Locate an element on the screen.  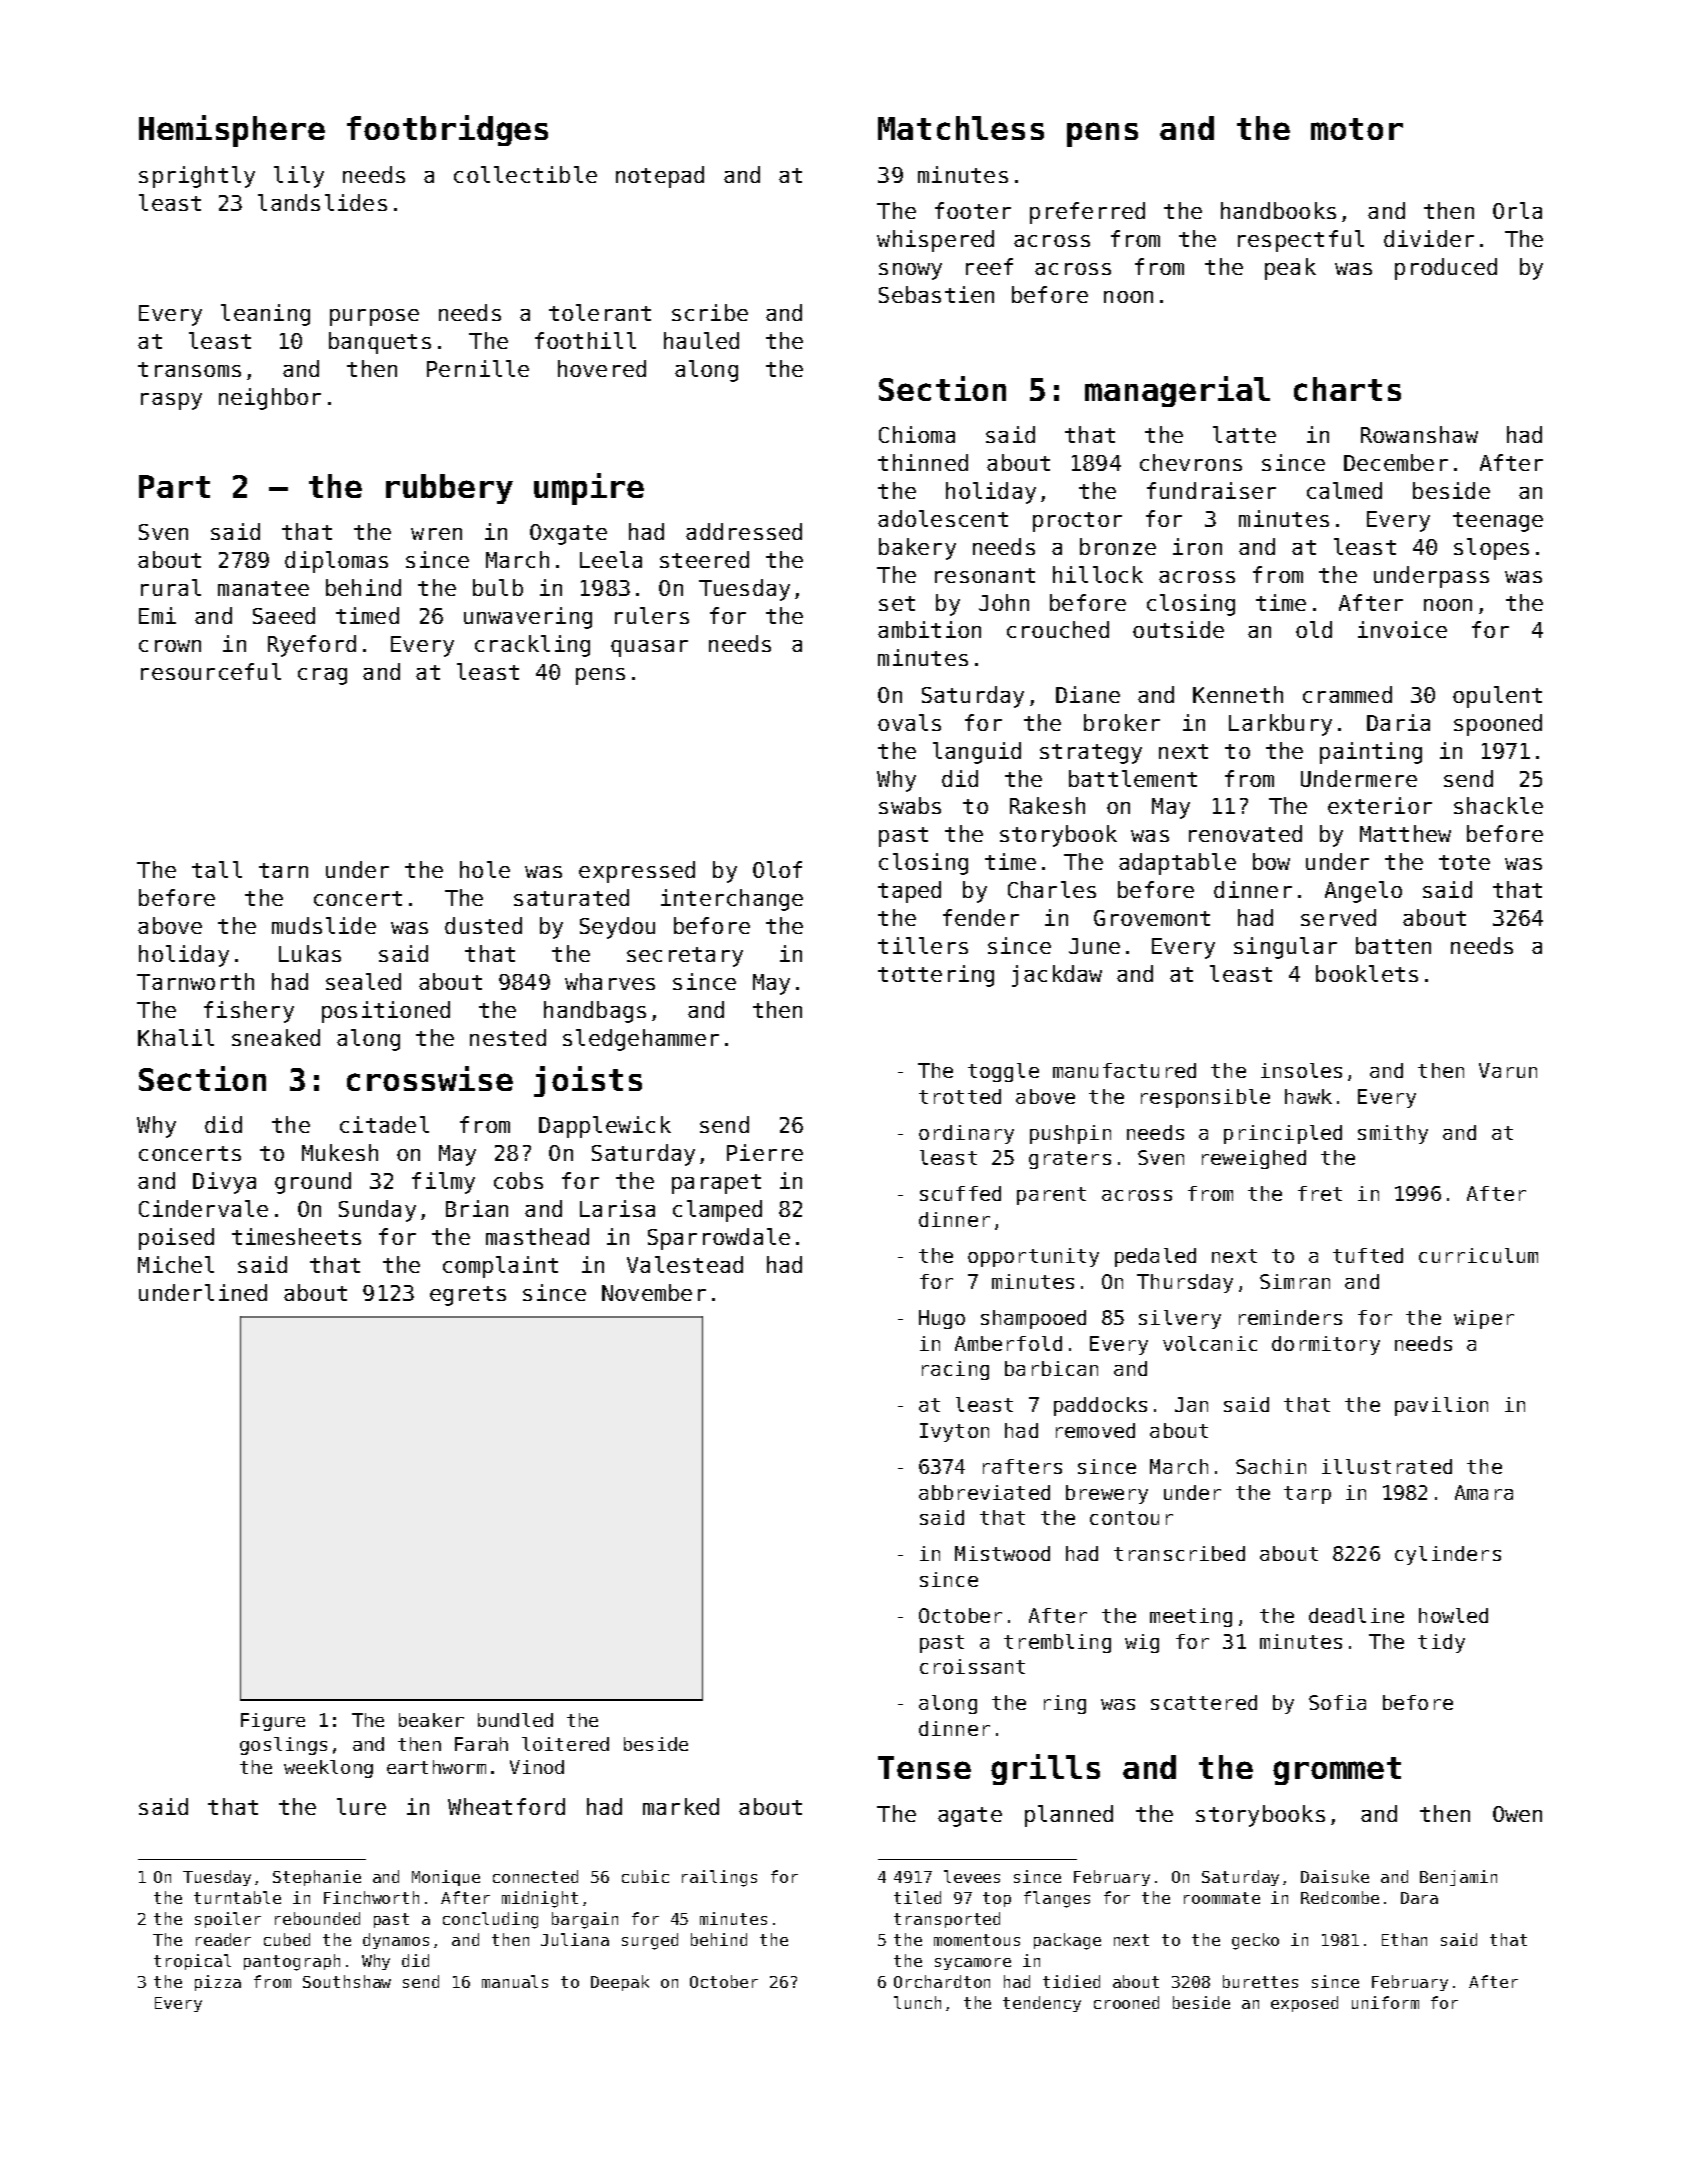
produced is located at coordinates (1446, 269).
